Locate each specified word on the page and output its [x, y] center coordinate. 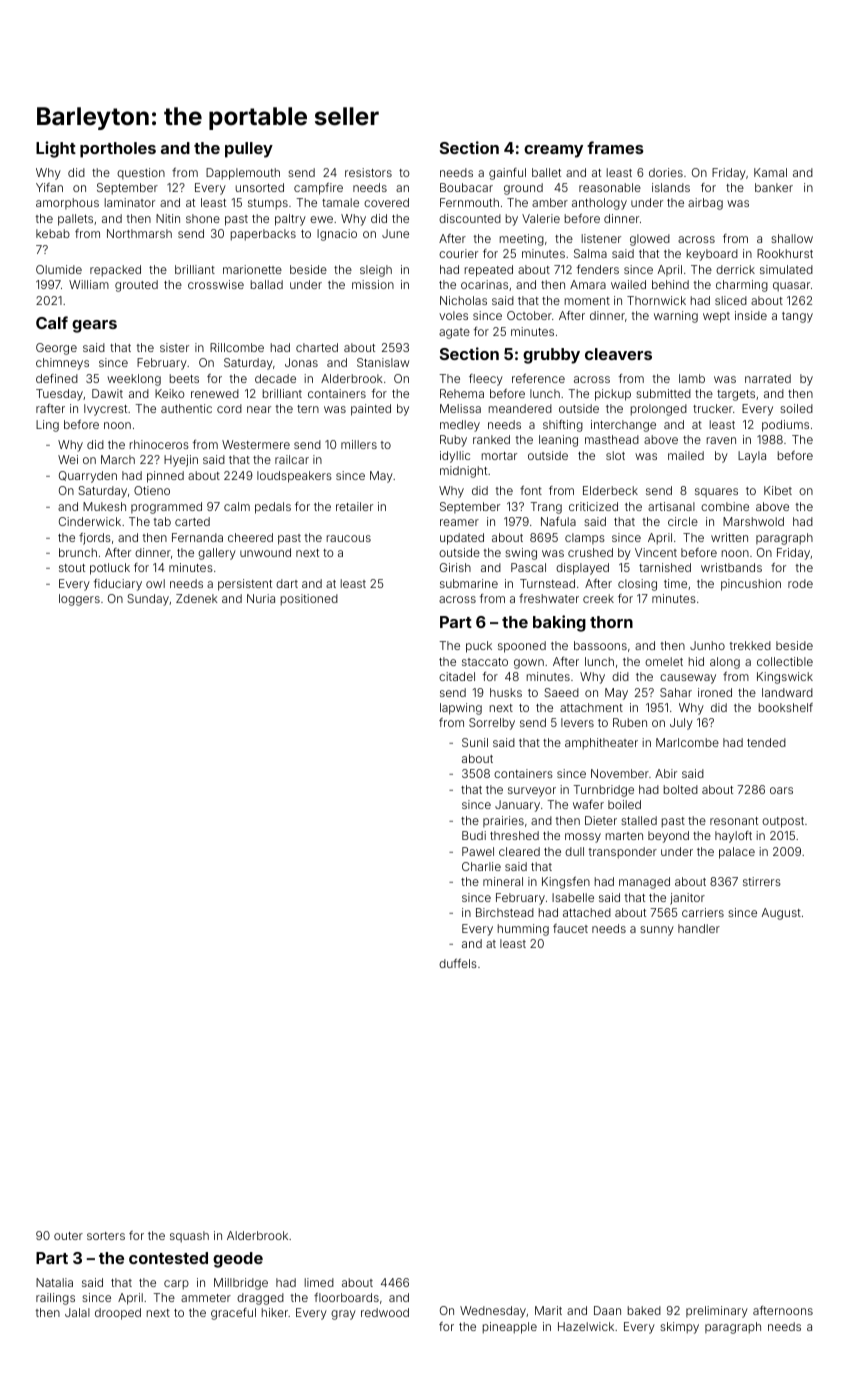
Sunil [475, 742]
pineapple [510, 1328]
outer [68, 1236]
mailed [686, 455]
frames [615, 147]
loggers [79, 600]
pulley [249, 150]
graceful [233, 1314]
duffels [458, 963]
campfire [318, 189]
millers [359, 444]
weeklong [134, 380]
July [681, 724]
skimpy [679, 1328]
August [781, 914]
